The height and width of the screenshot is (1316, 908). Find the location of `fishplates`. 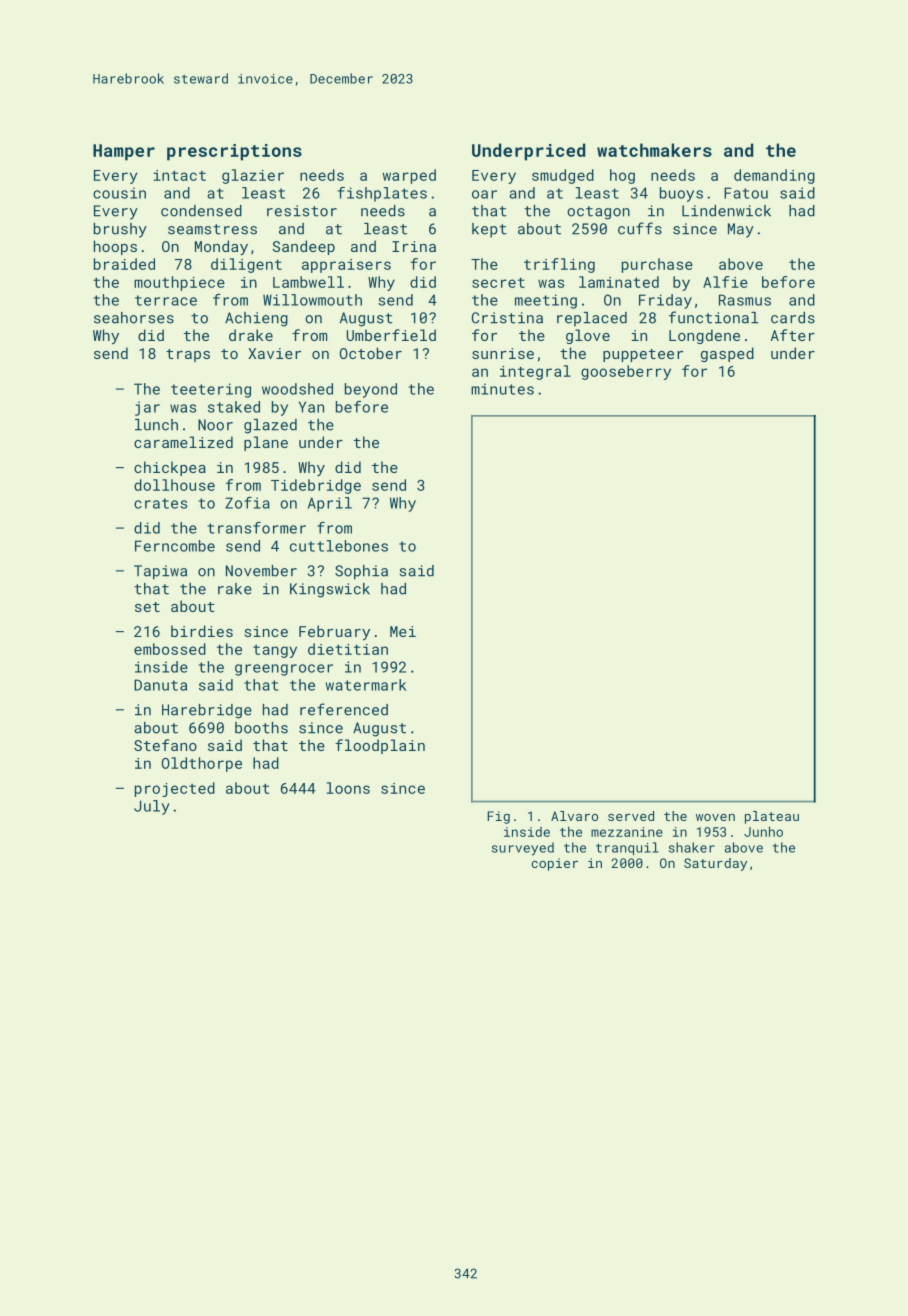

fishplates is located at coordinates (382, 194).
